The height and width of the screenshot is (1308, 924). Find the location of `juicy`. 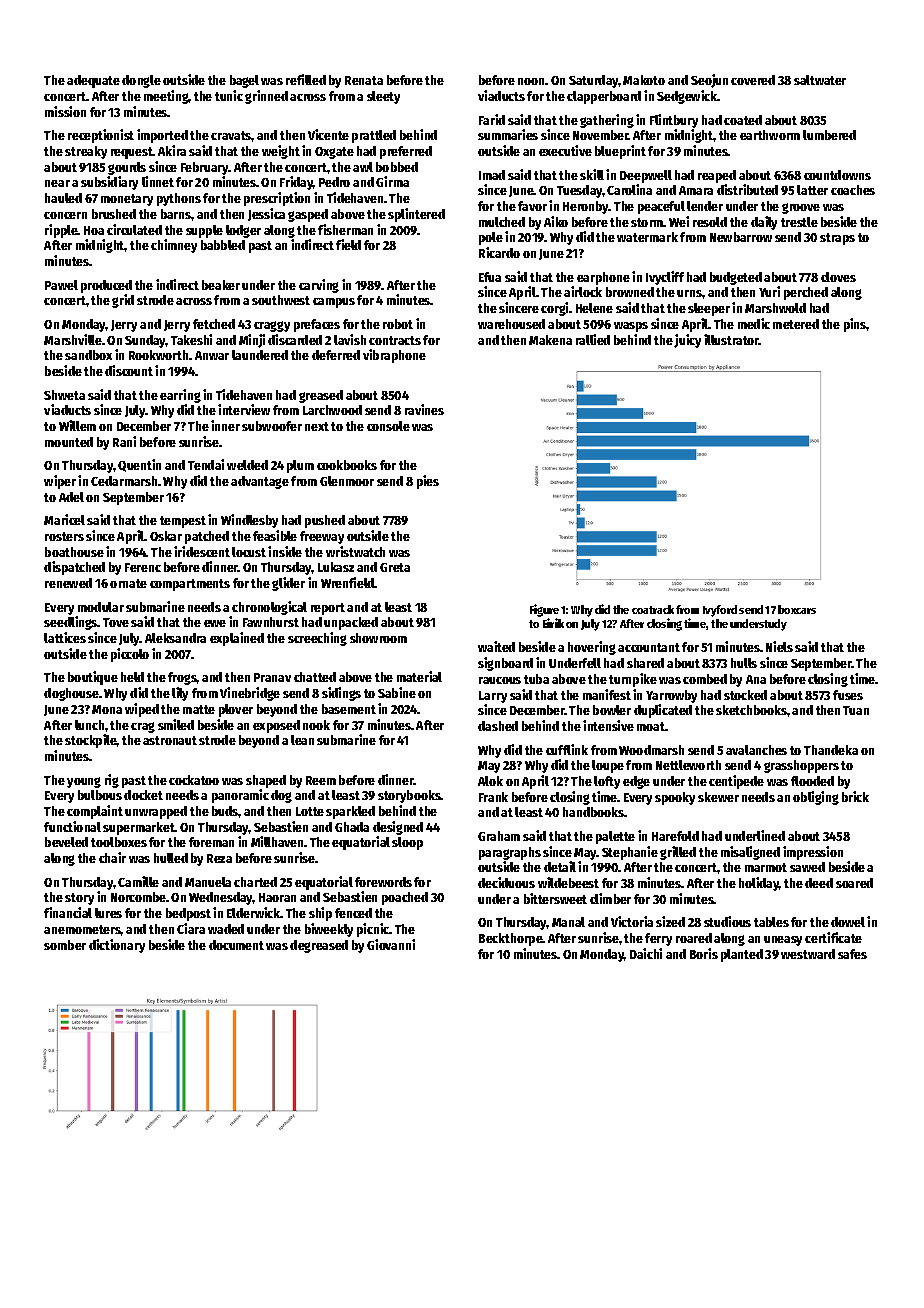

juicy is located at coordinates (687, 341).
